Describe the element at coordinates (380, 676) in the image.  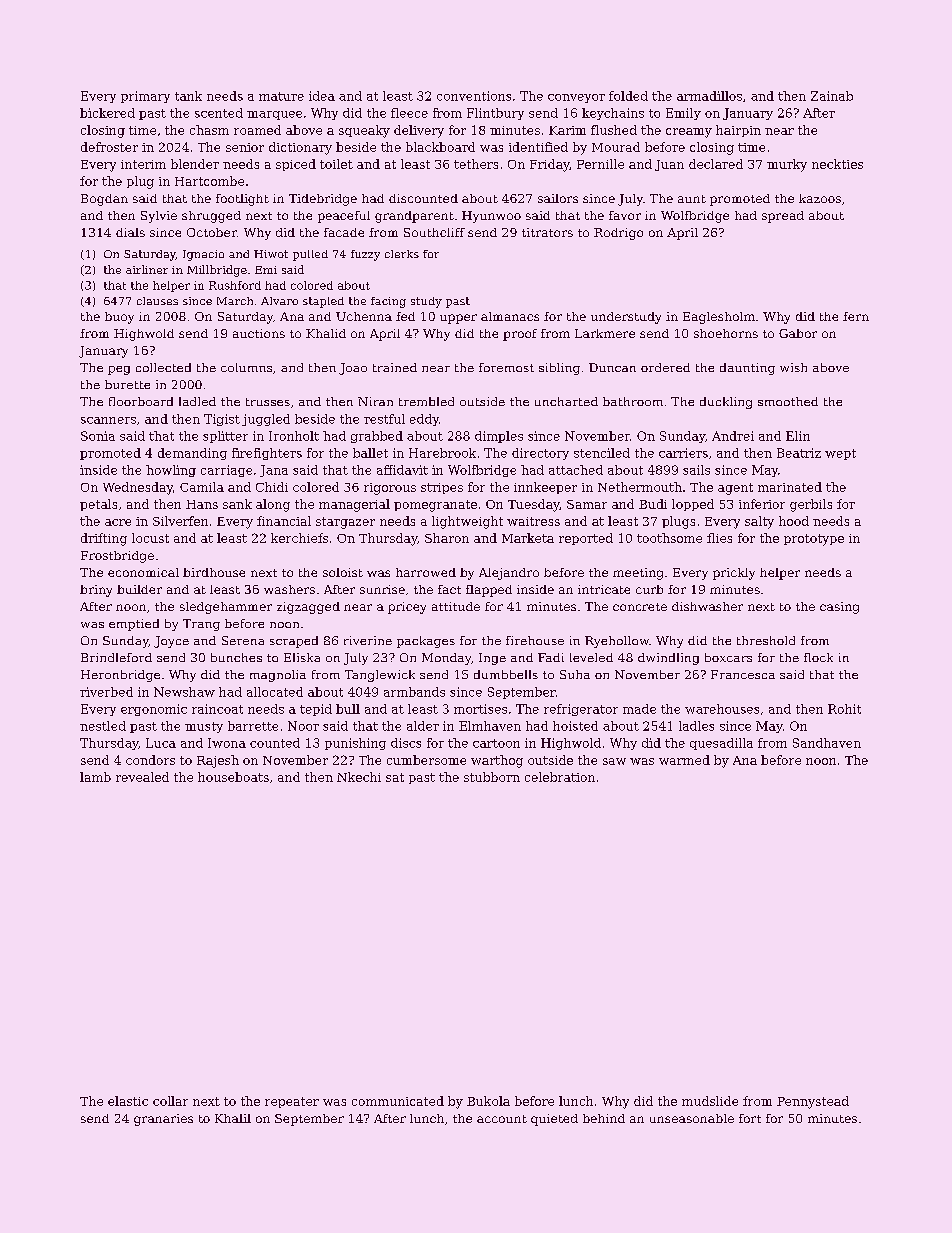
I see `Tanglewick` at that location.
